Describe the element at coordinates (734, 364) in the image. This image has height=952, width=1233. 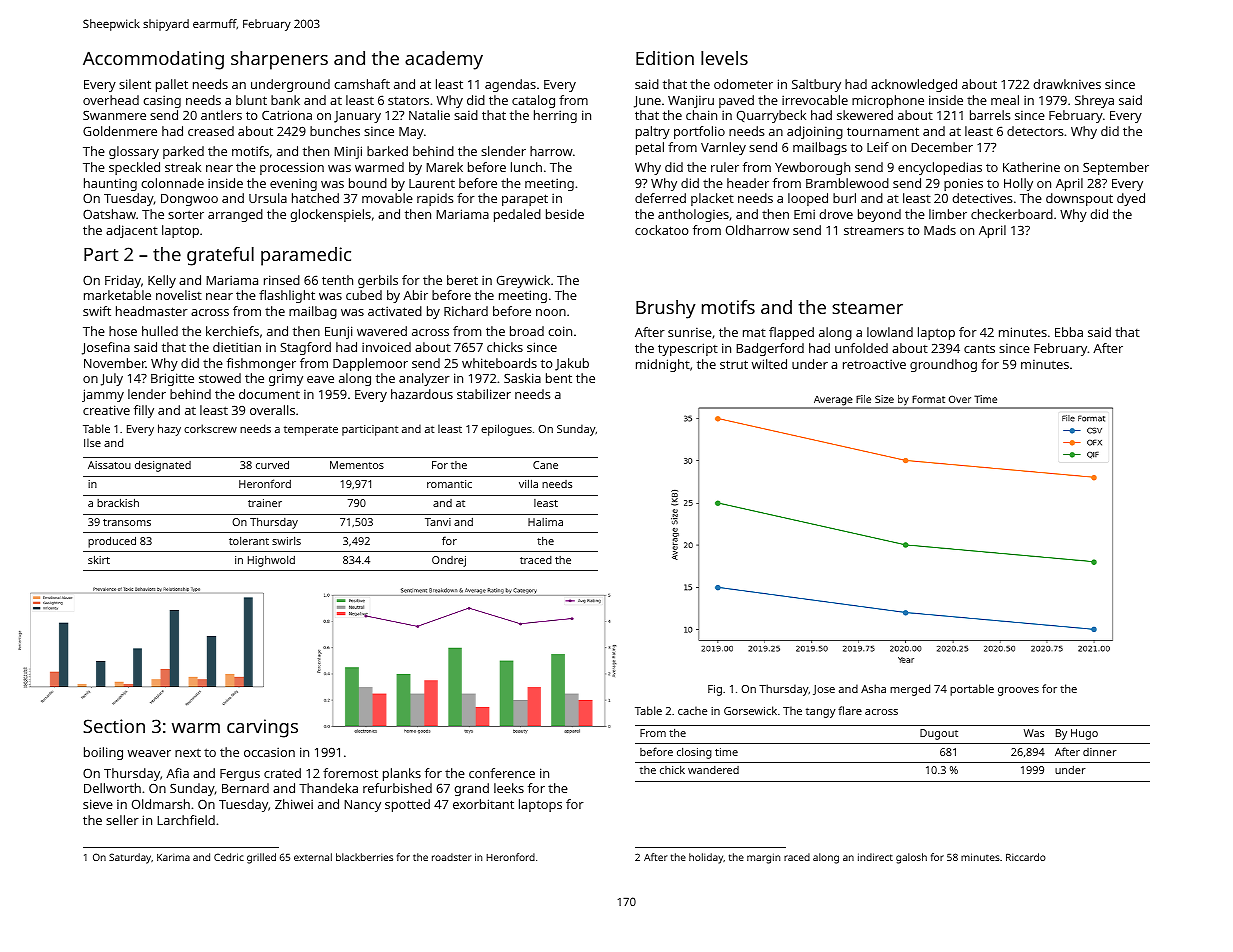
I see `strut` at that location.
